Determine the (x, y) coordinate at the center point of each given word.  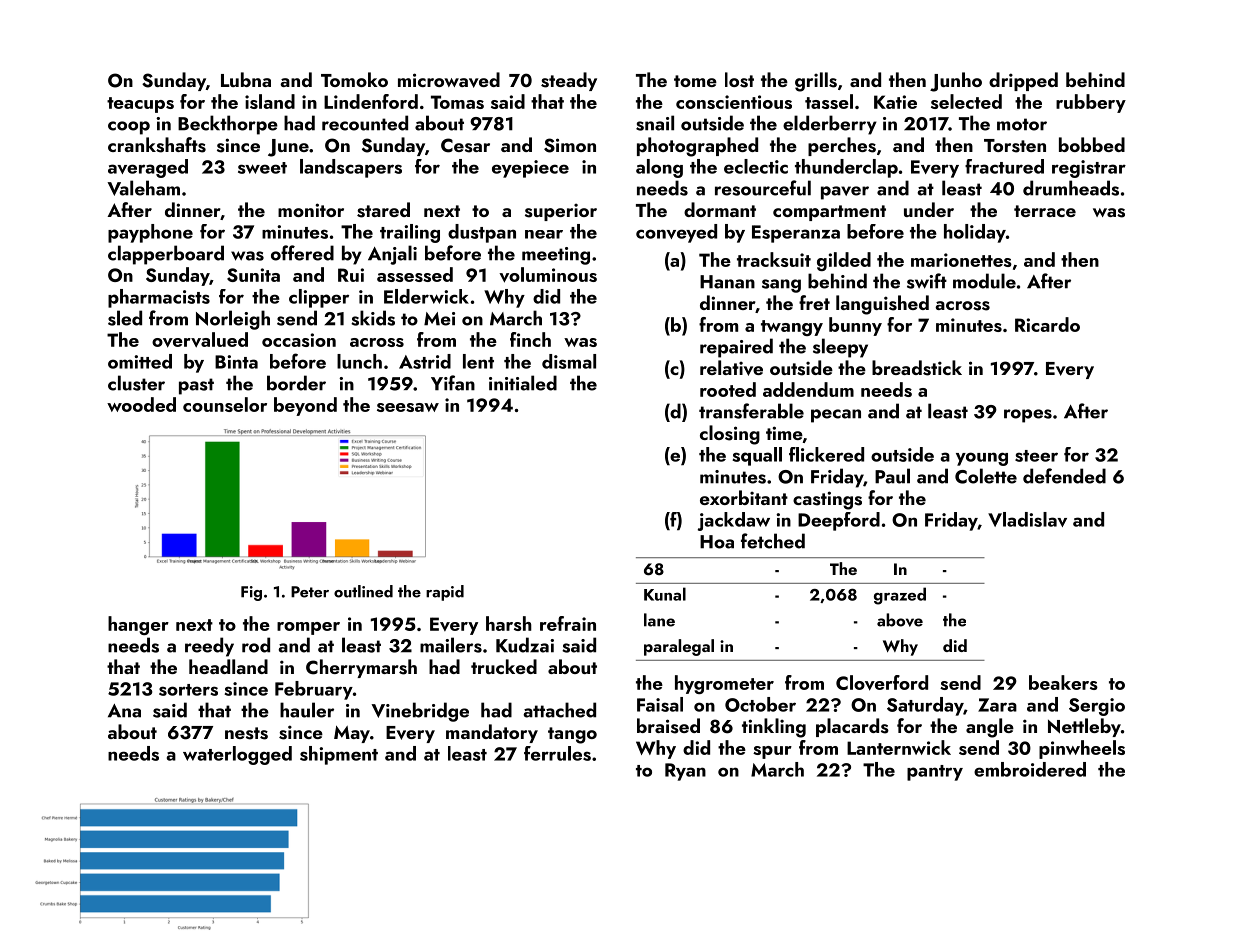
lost (739, 80)
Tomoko (354, 79)
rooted (728, 389)
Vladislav (1027, 519)
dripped (1023, 81)
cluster (136, 383)
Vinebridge (420, 712)
